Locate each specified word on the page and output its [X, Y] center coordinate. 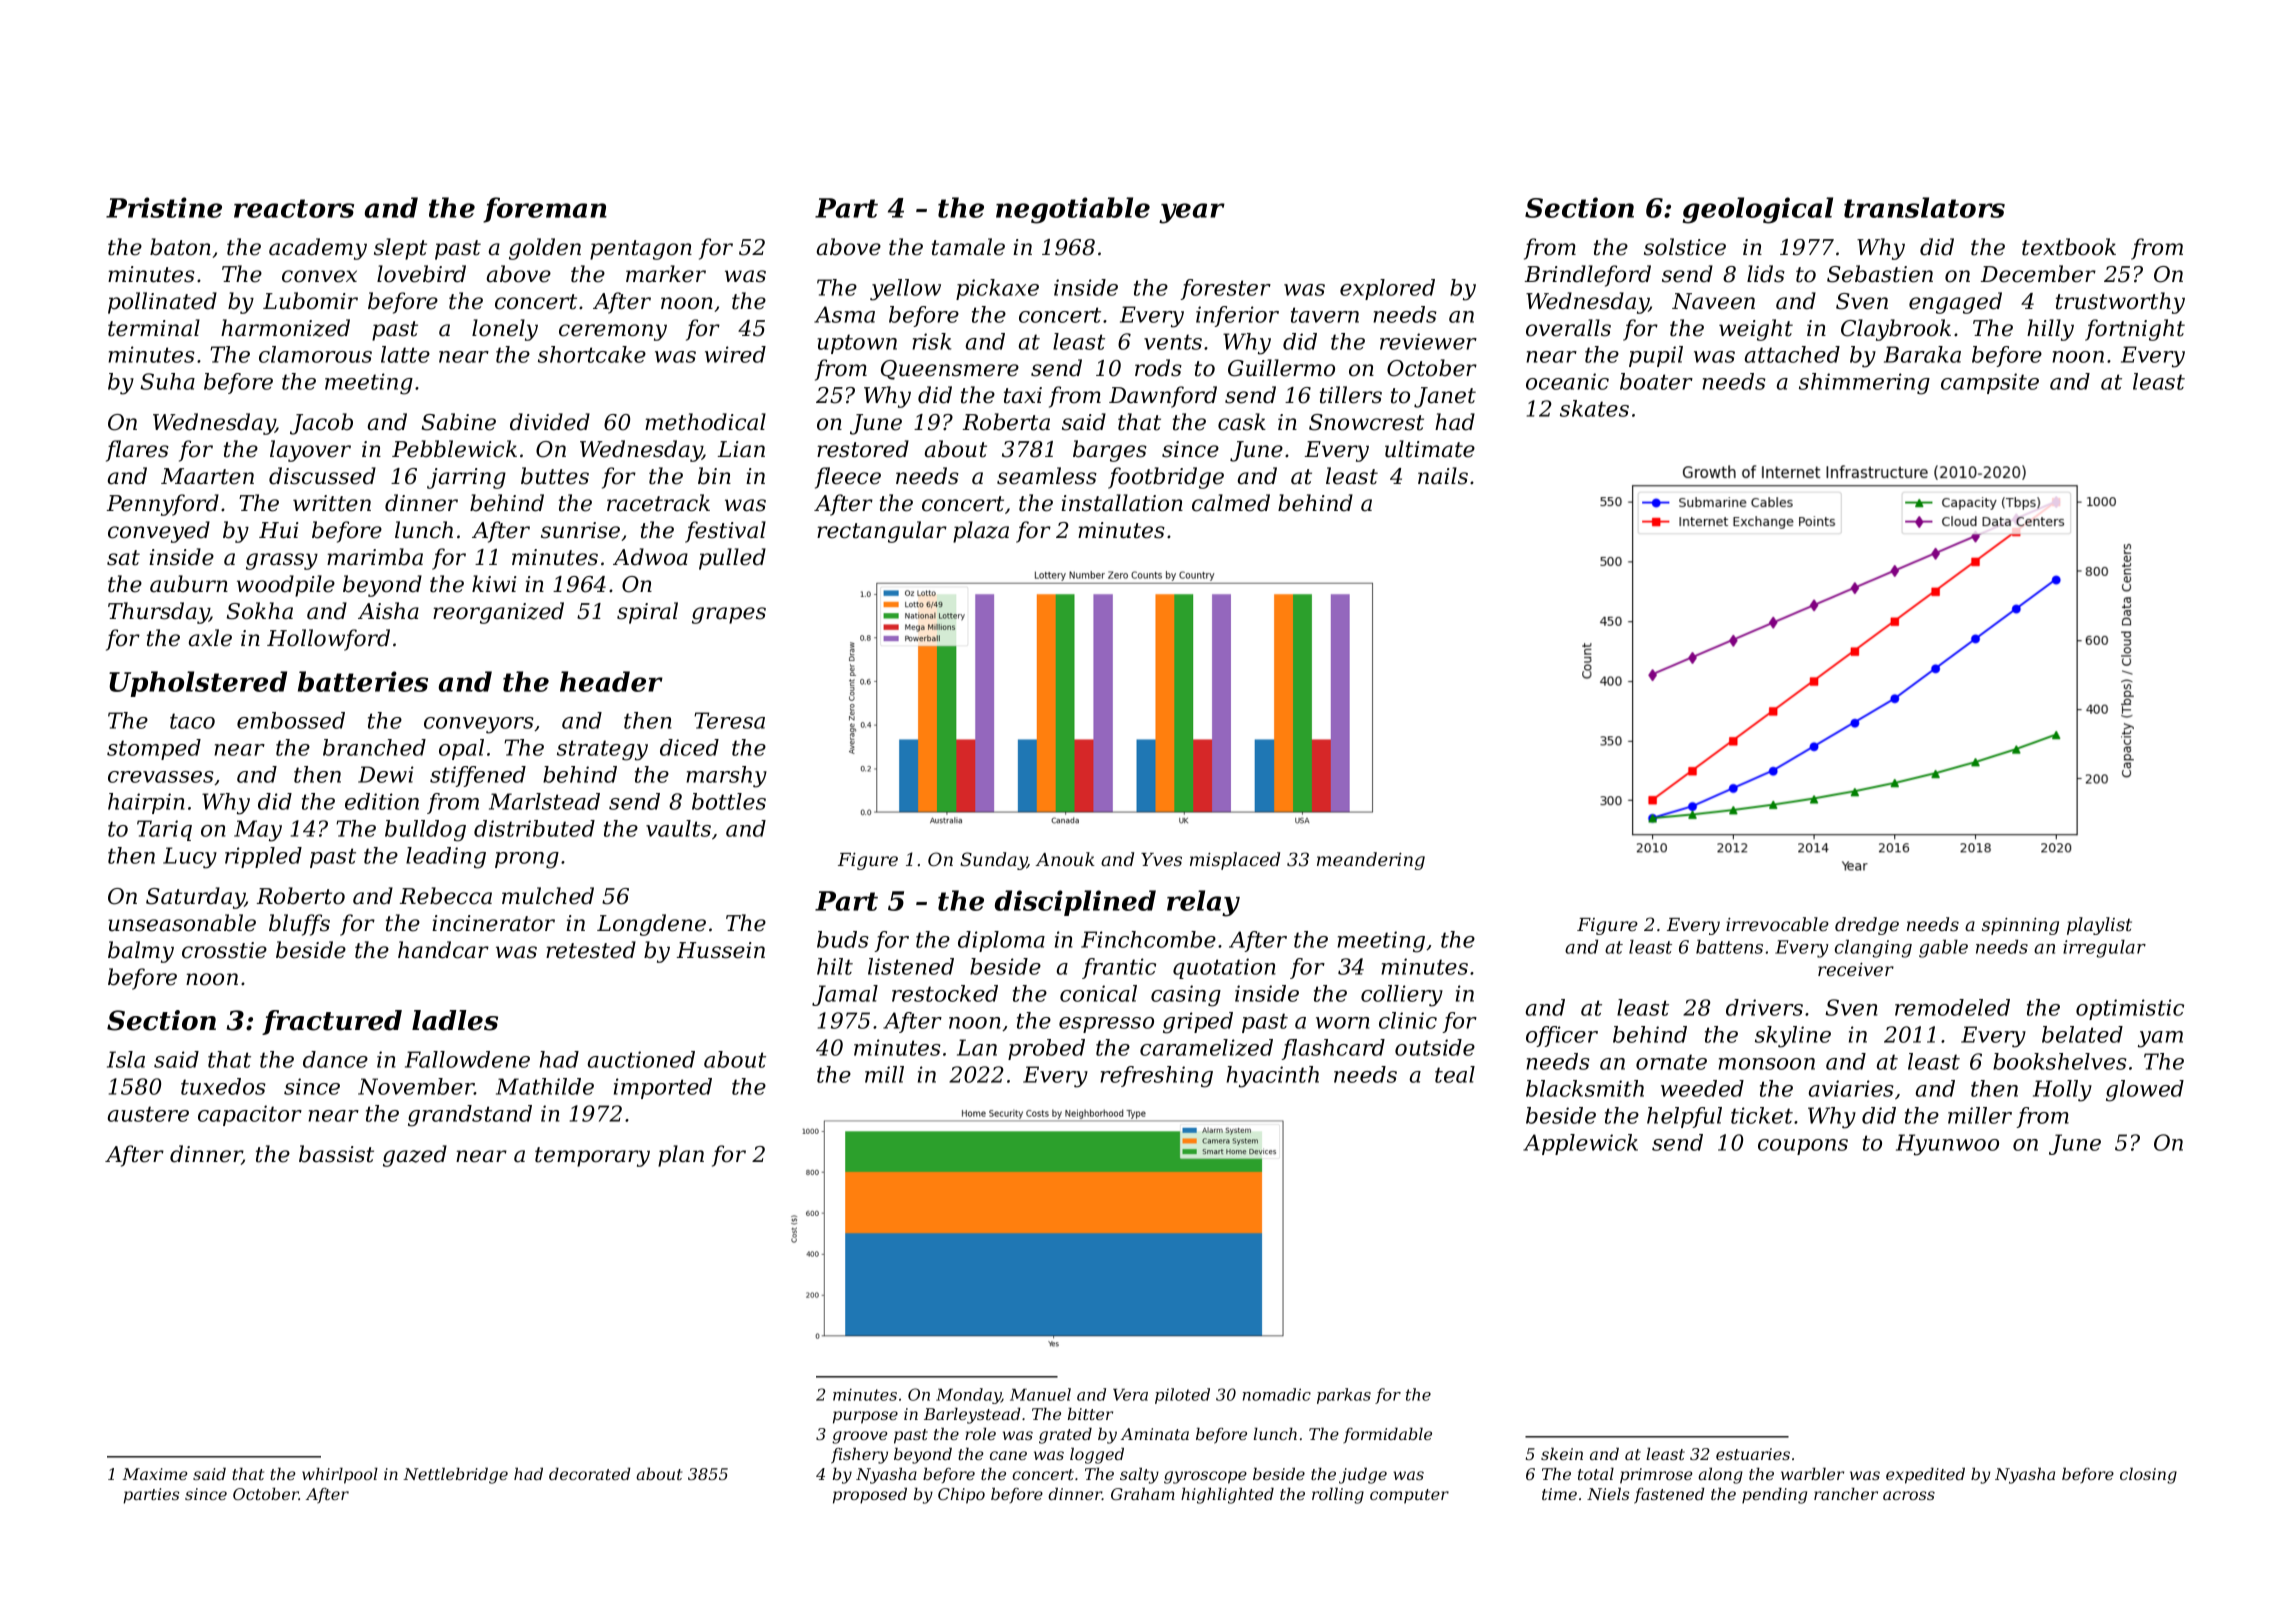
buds [843, 939]
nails [1443, 476]
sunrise [580, 530]
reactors [294, 208]
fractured [332, 1022]
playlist [2099, 926]
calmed [1231, 503]
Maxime [155, 1474]
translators [1924, 207]
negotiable [1073, 210]
